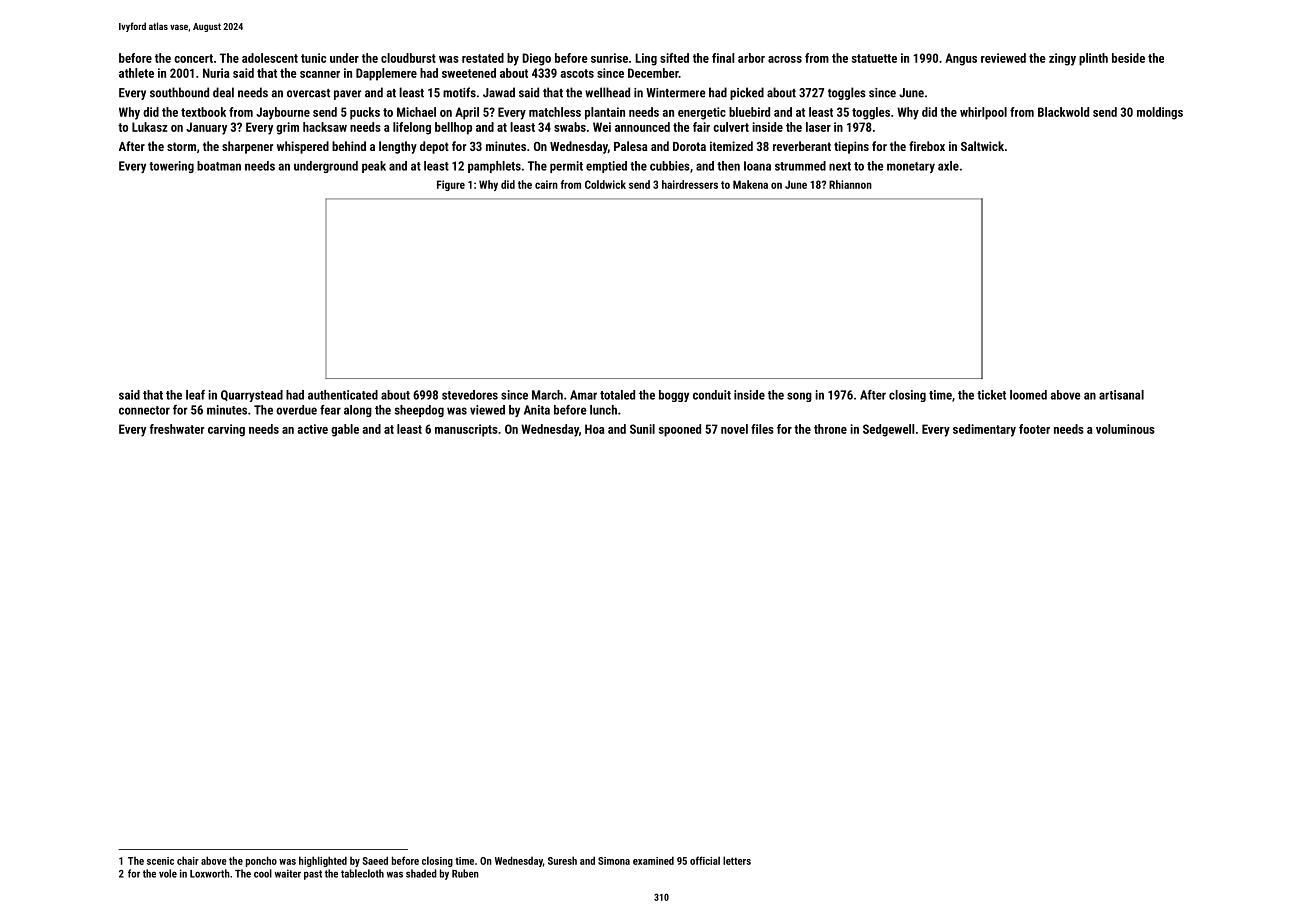 The image size is (1308, 924). Describe the element at coordinates (737, 860) in the document. I see `letters` at that location.
